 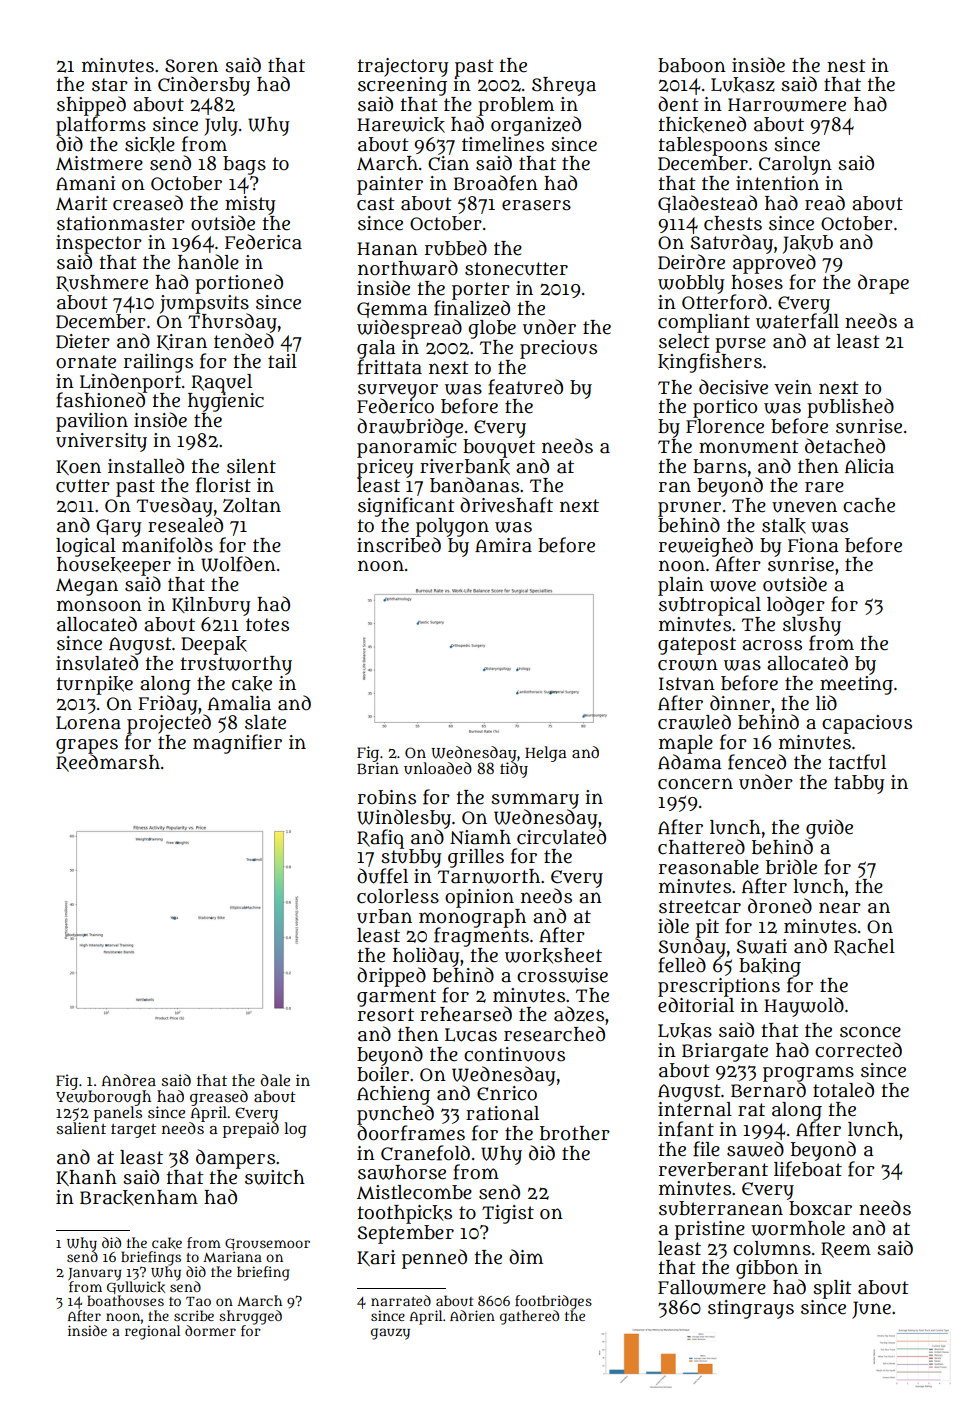 I want to click on guide, so click(x=829, y=829).
